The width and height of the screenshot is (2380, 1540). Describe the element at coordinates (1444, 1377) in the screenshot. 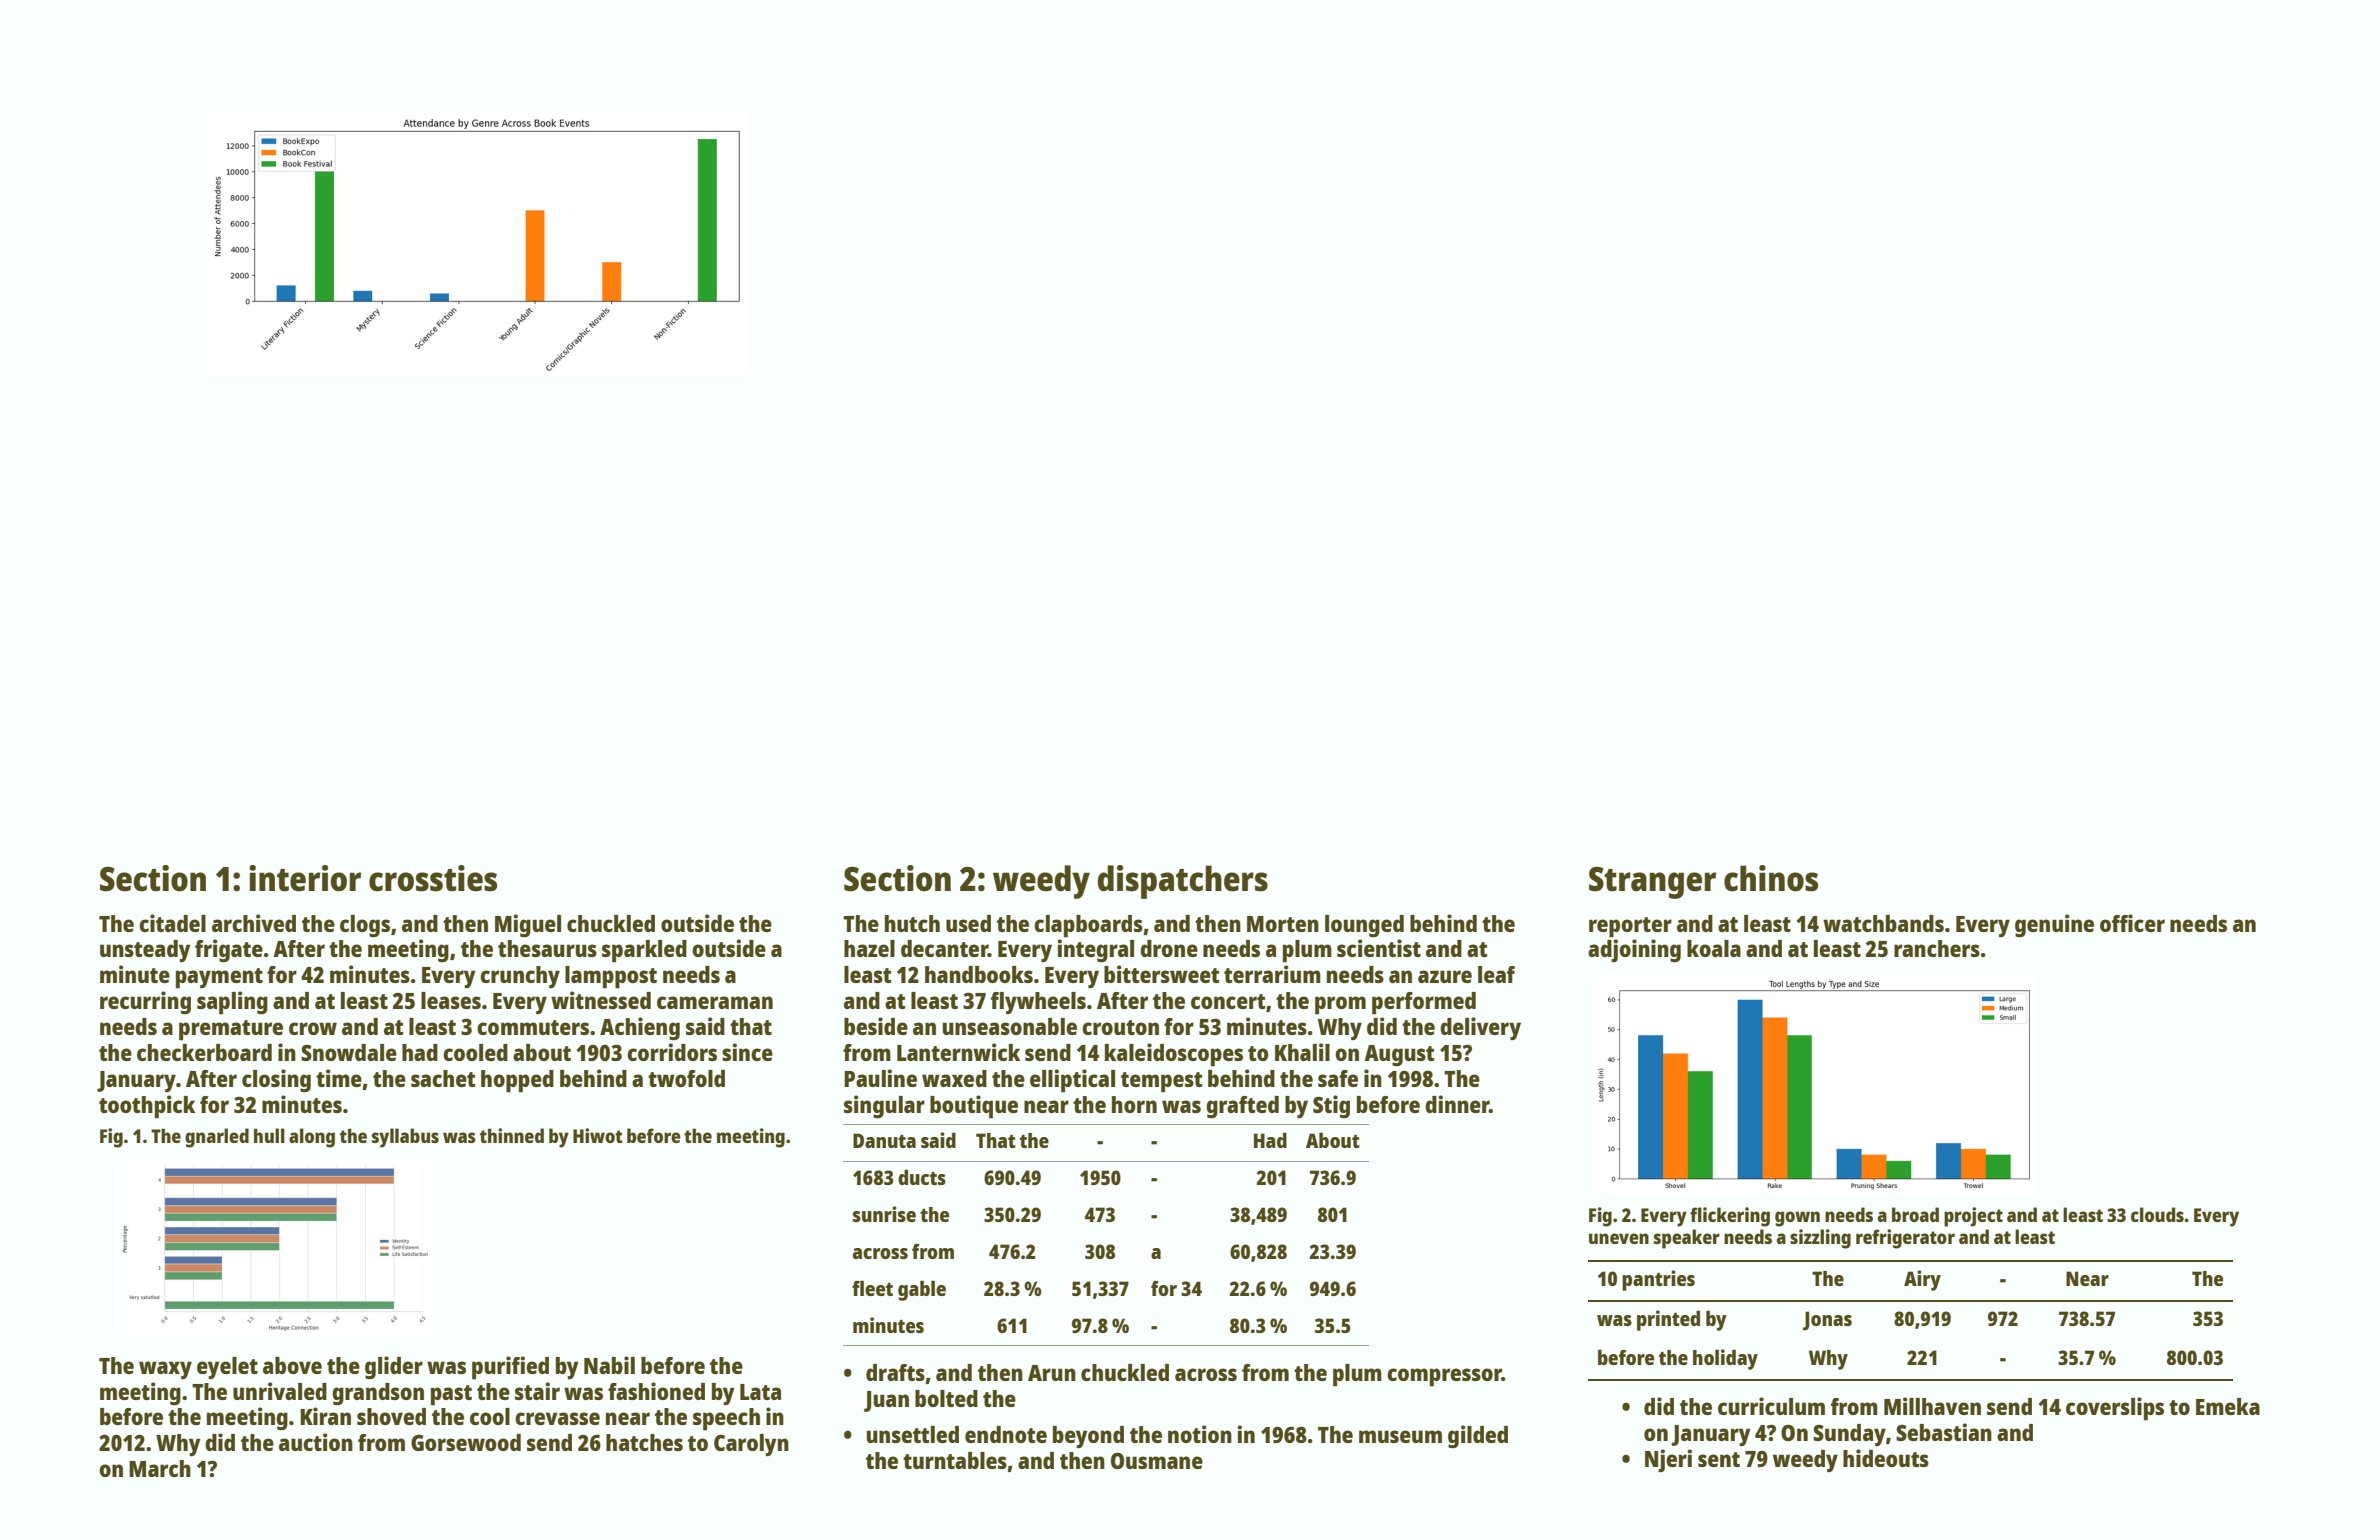

I see `compressor` at that location.
